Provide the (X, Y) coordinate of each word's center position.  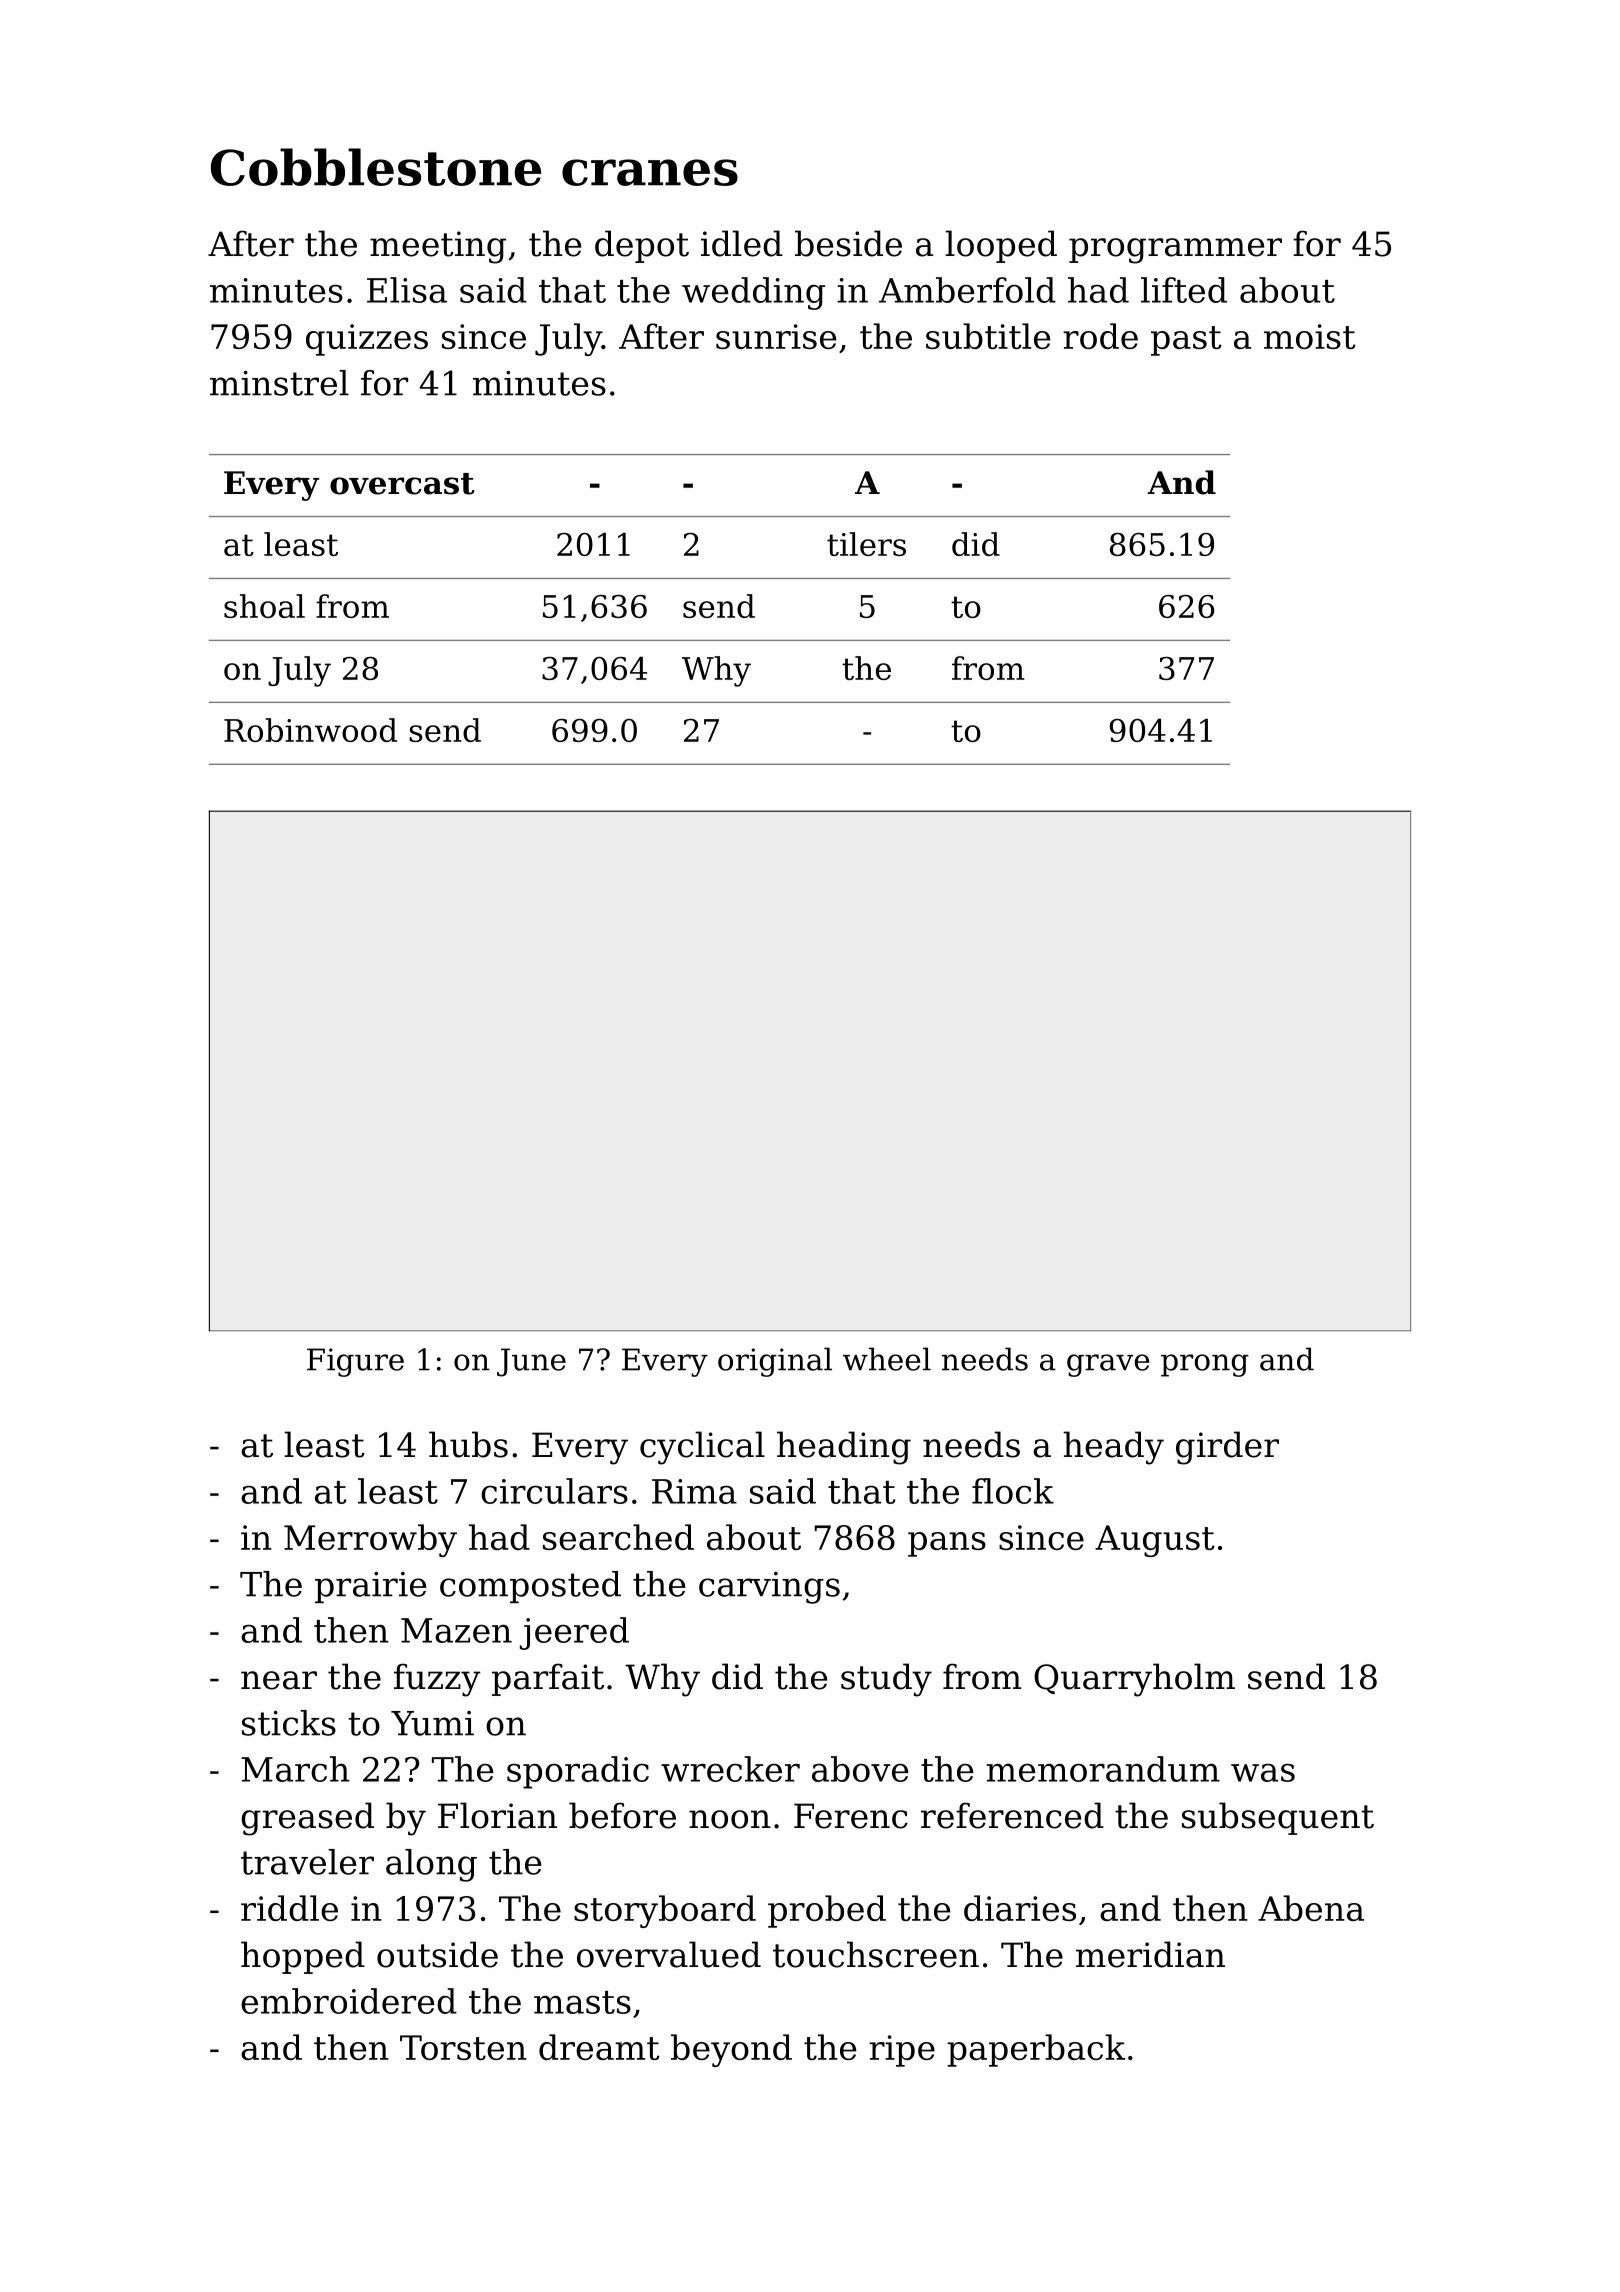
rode (1100, 336)
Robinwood (310, 730)
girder (1227, 1448)
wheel (887, 1359)
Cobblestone (376, 167)
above (860, 1769)
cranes (650, 172)
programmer (1175, 251)
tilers (866, 544)
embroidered (349, 2001)
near (279, 1680)
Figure (355, 1362)
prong (1205, 1365)
